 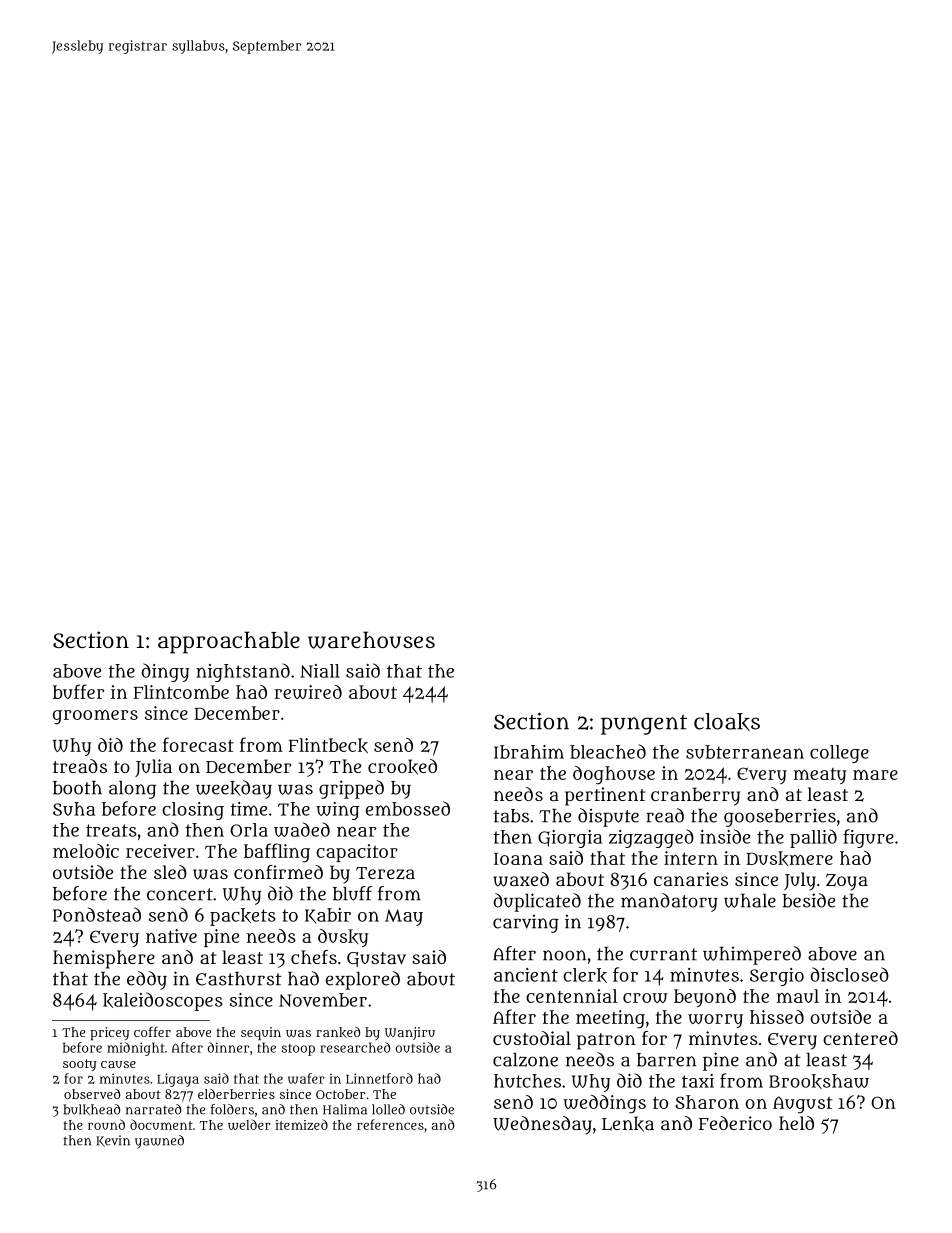 I want to click on approachable, so click(x=229, y=642).
